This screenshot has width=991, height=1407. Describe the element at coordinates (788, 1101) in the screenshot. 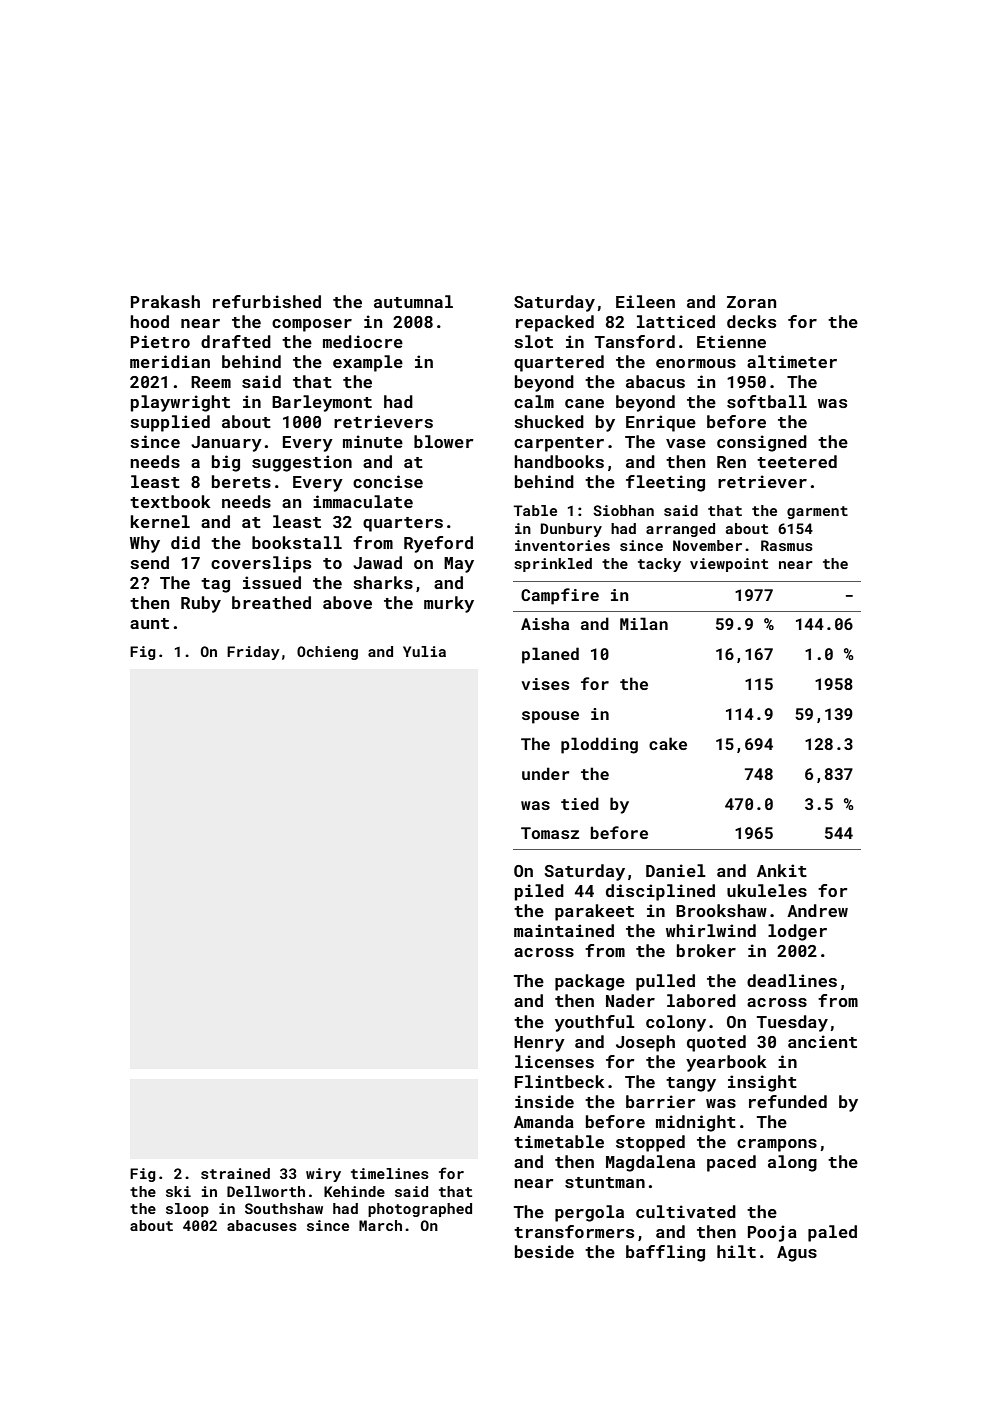

I see `refunded` at that location.
